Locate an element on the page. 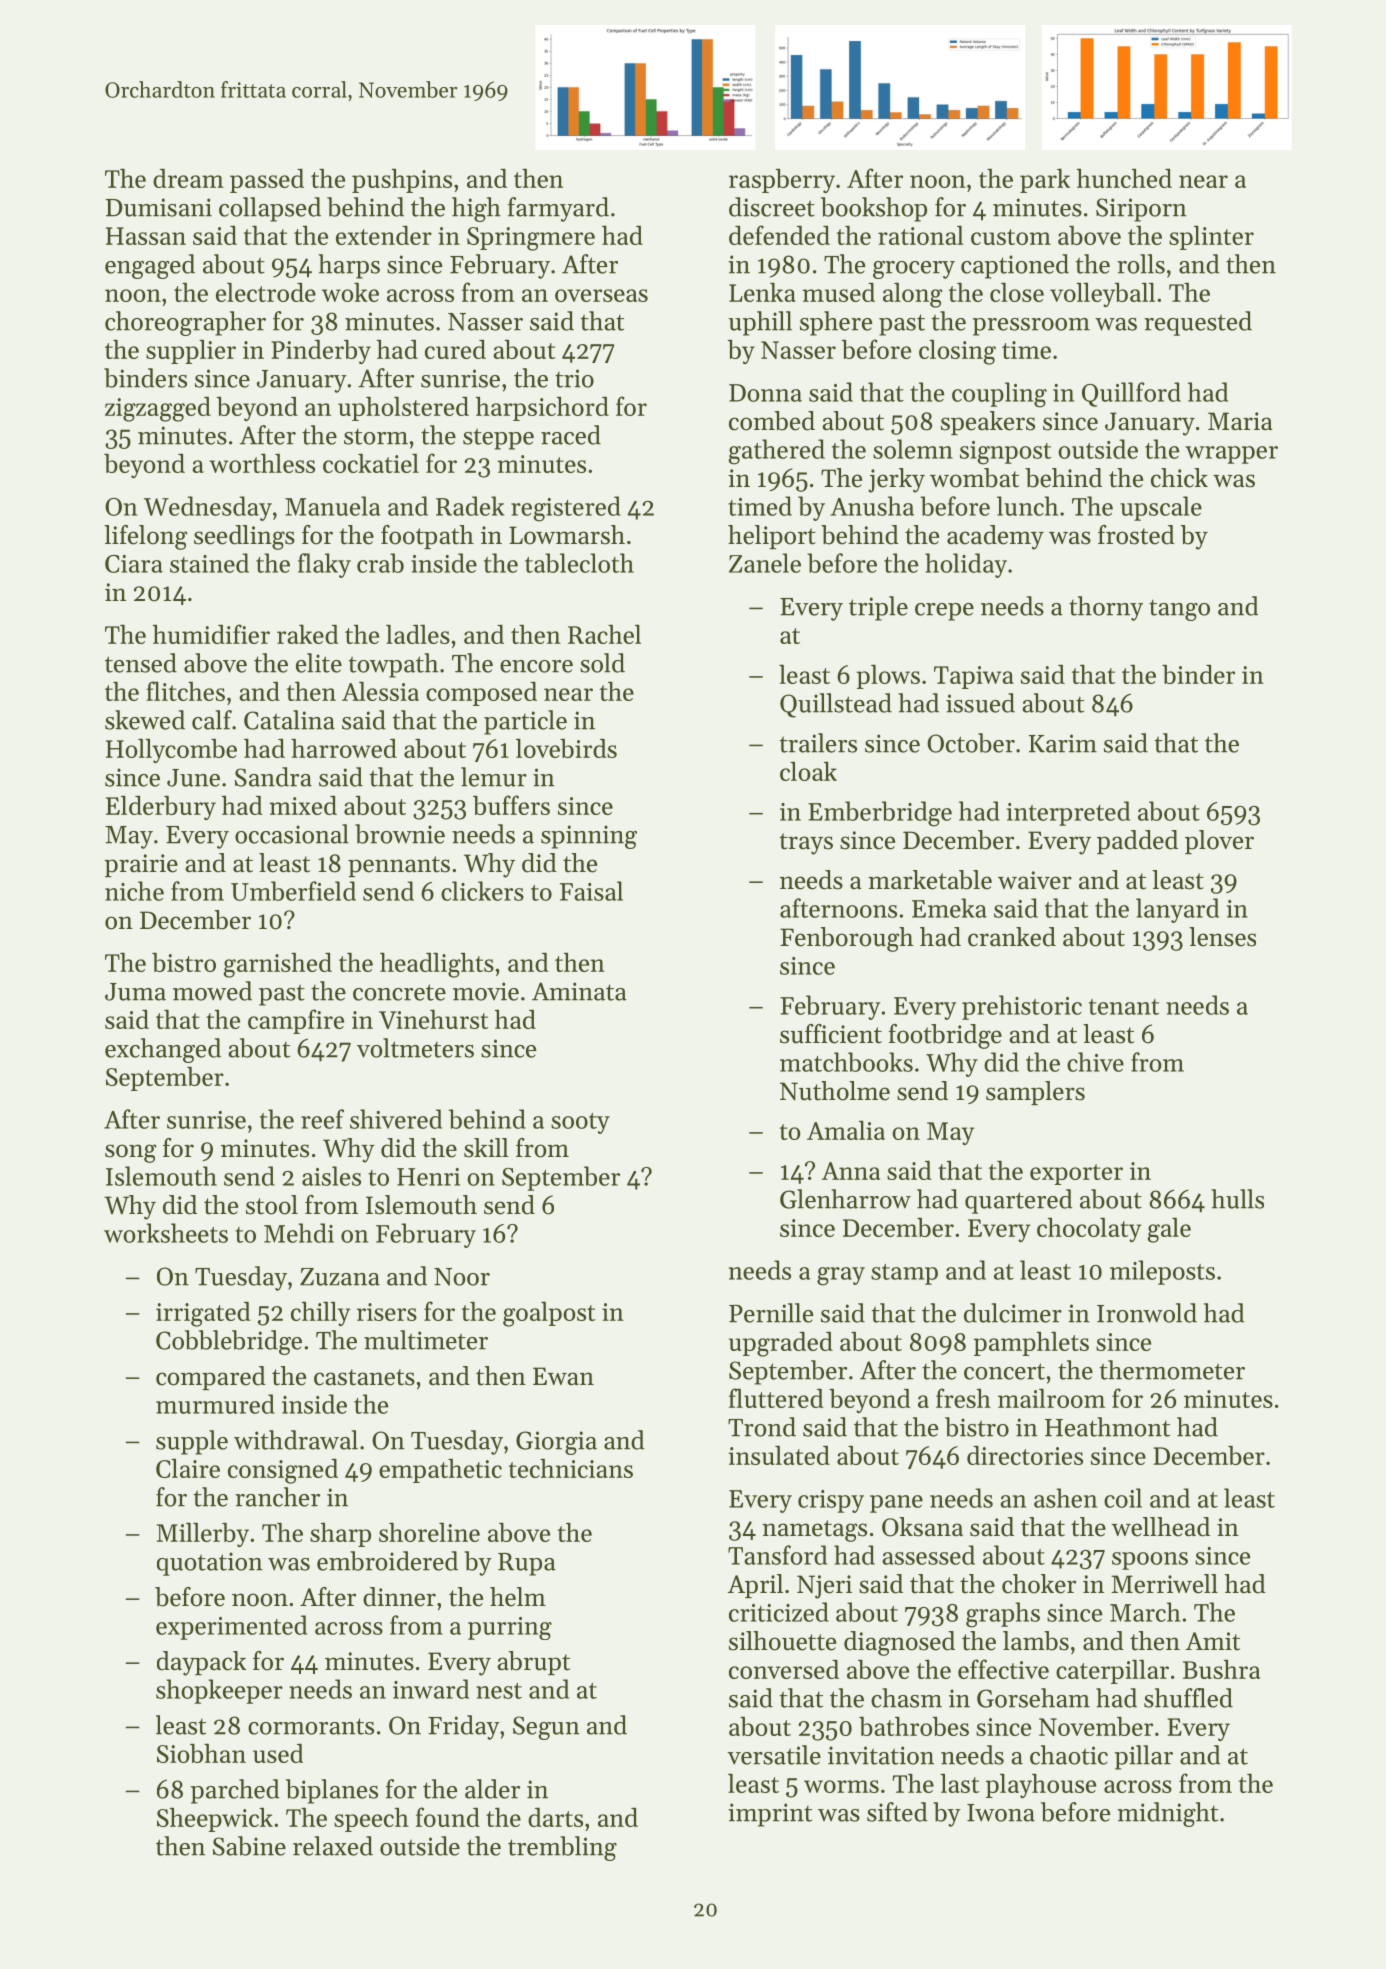  combed is located at coordinates (772, 421).
